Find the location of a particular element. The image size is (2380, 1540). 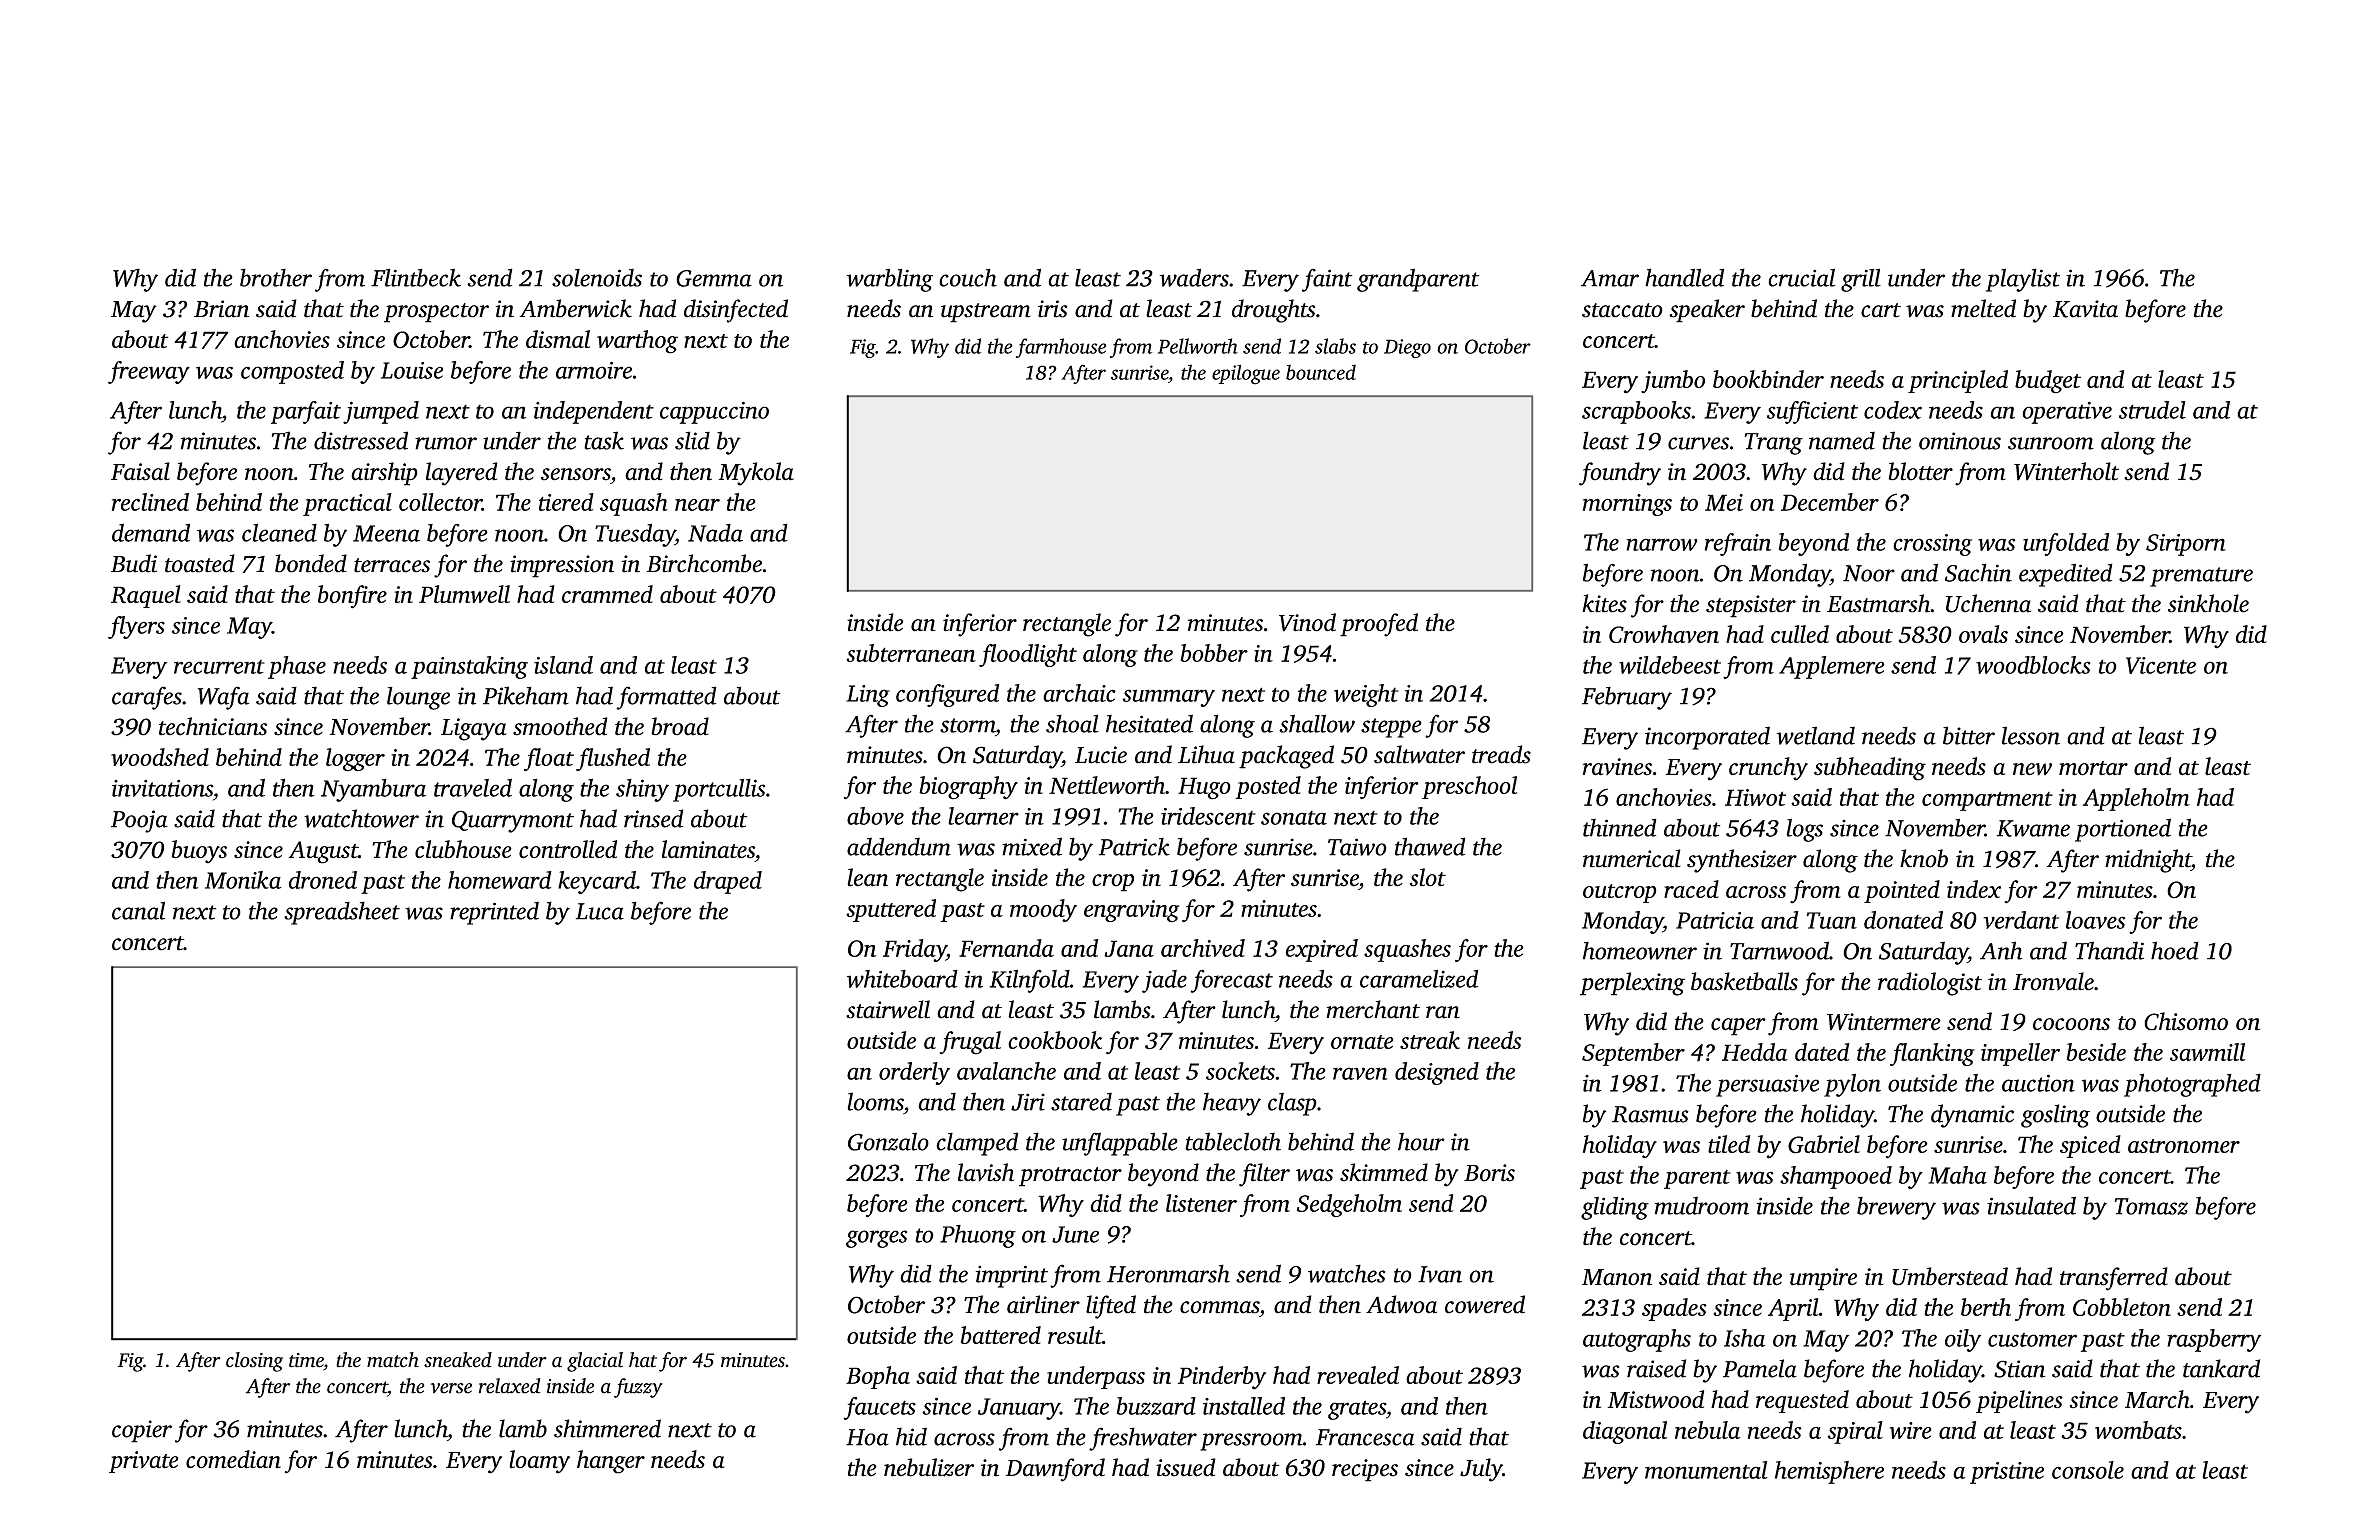

melted is located at coordinates (1983, 308).
